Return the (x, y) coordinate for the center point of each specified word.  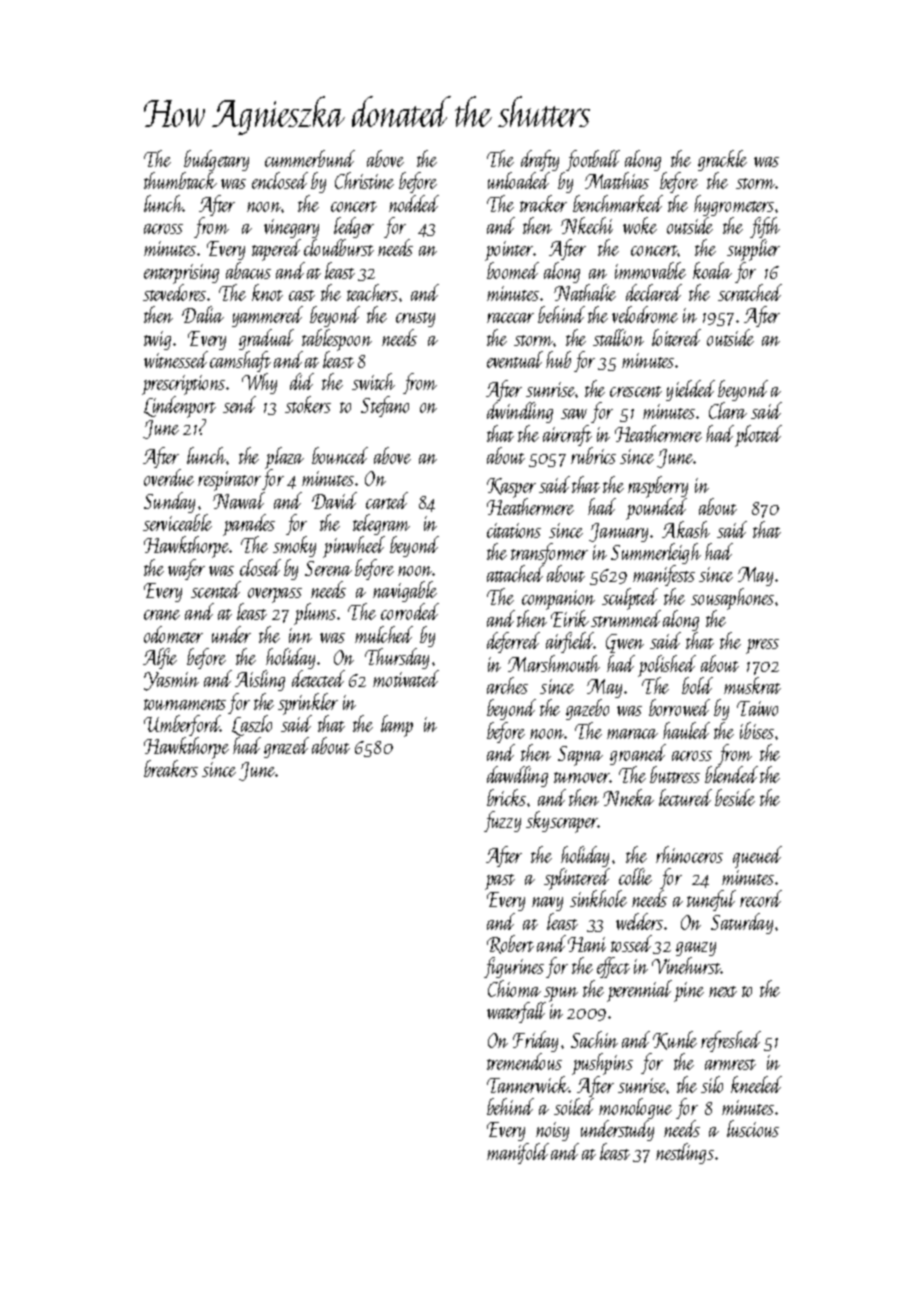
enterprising (181, 274)
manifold (518, 1153)
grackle (722, 160)
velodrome (645, 314)
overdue (169, 477)
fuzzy (502, 821)
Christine (364, 180)
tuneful (711, 900)
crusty (415, 319)
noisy (552, 1131)
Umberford (182, 725)
